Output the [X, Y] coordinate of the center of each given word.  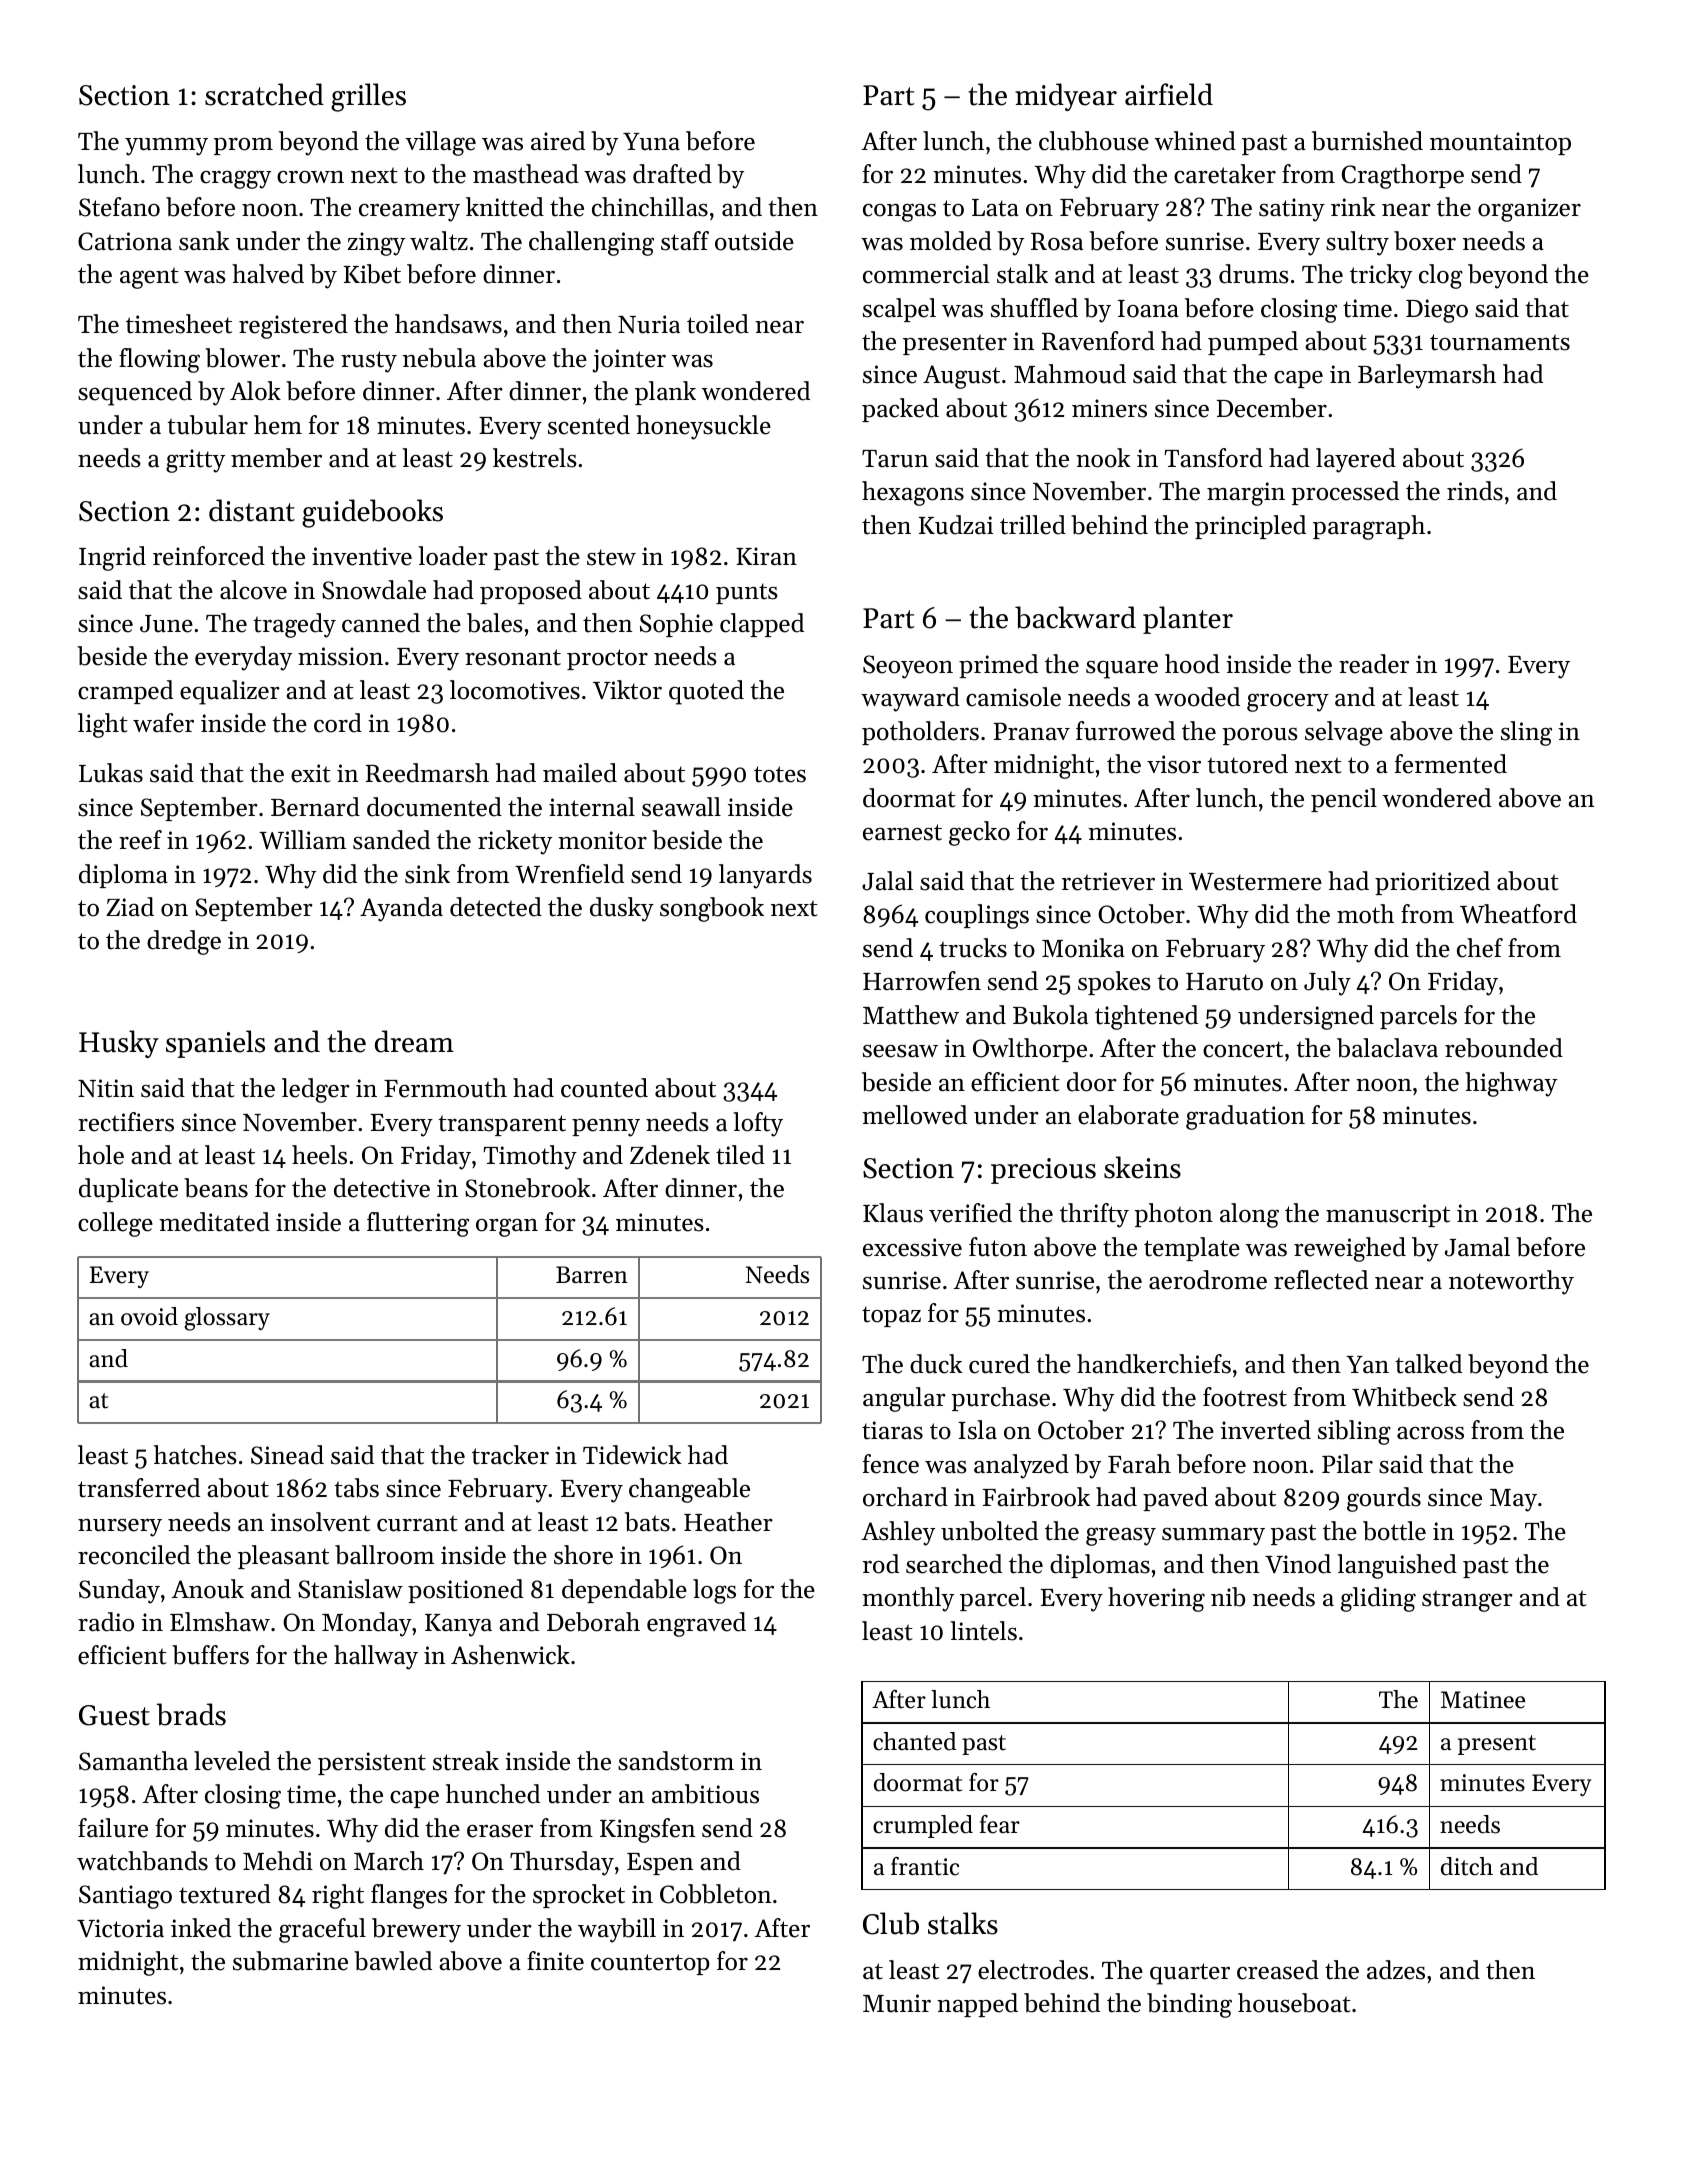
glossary [227, 1319]
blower [242, 358]
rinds [1475, 491]
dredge [184, 942]
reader [1374, 664]
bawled [393, 1961]
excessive [912, 1247]
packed [900, 410]
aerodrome [1208, 1280]
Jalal [887, 881]
